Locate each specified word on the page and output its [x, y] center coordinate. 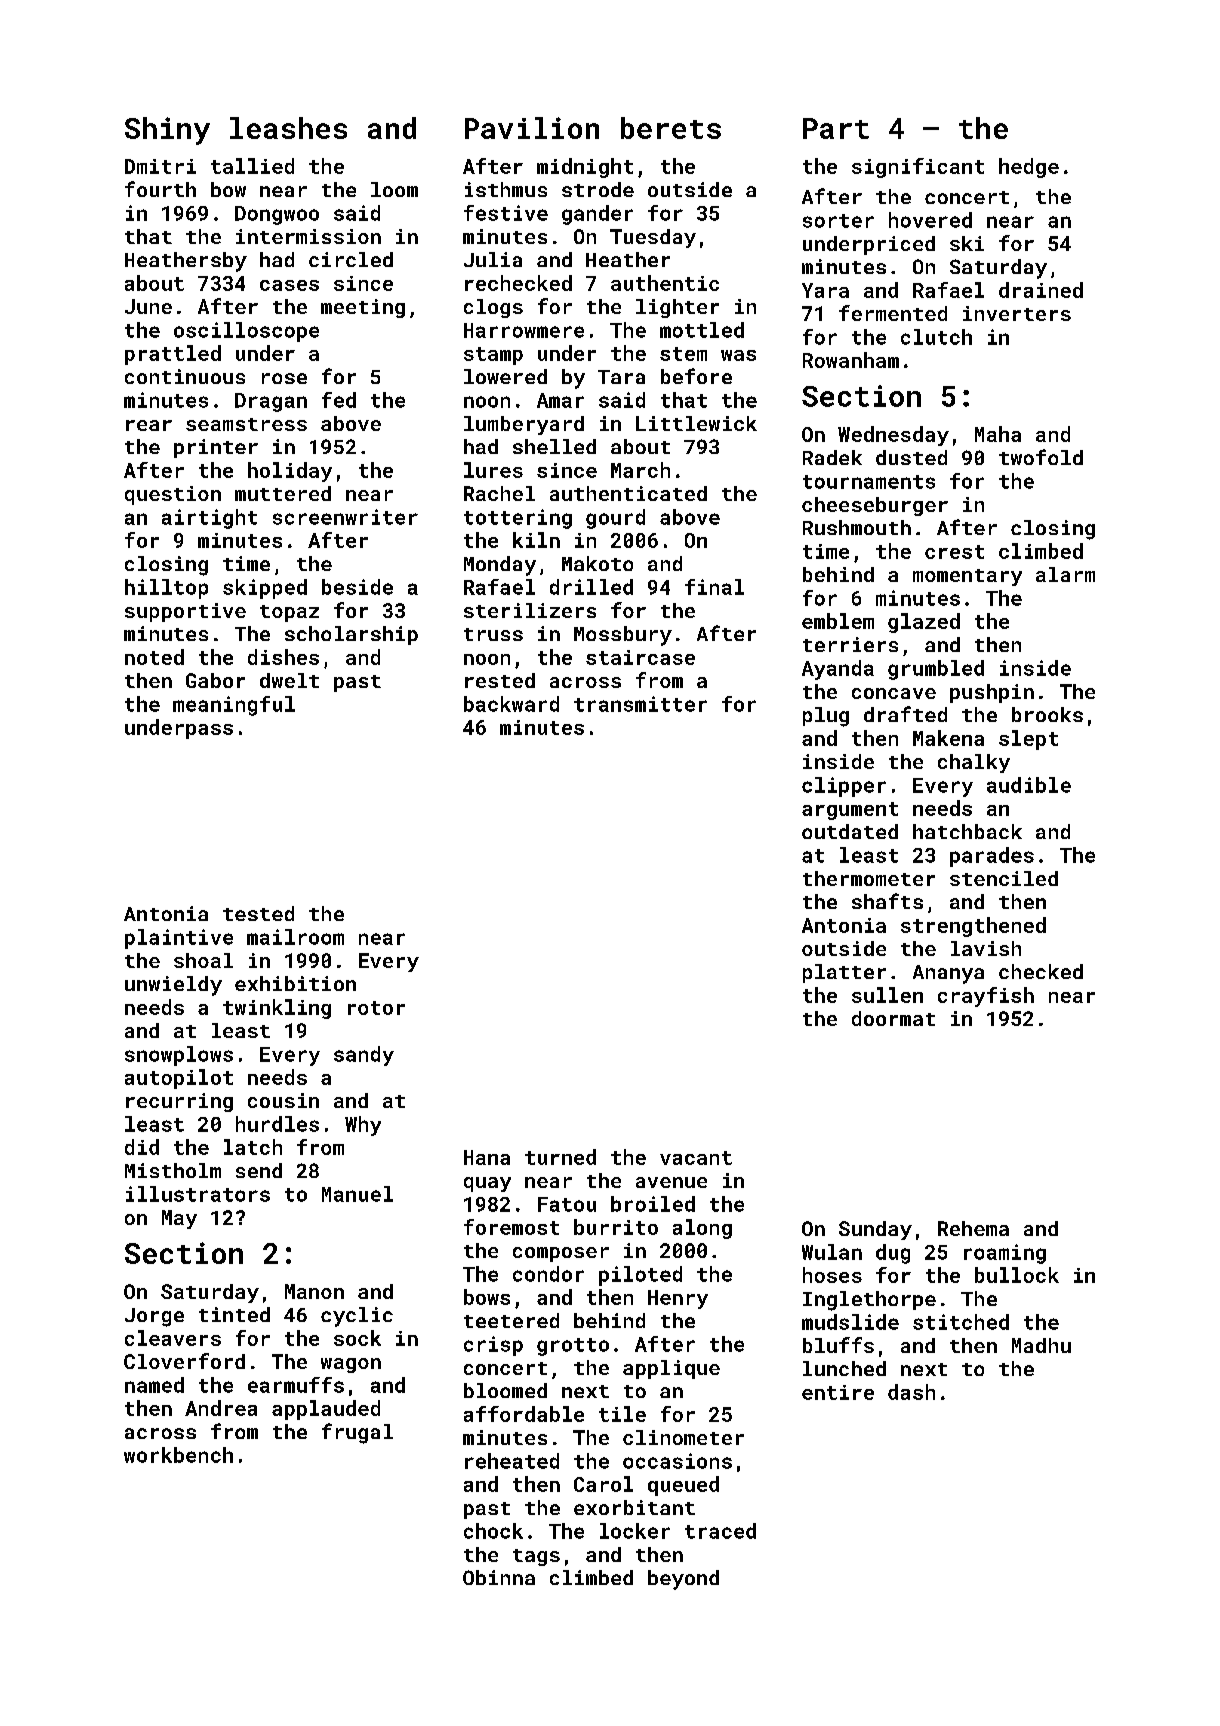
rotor [376, 1008]
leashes [288, 128]
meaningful [234, 706]
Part [836, 128]
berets [671, 128]
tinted [234, 1314]
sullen [887, 995]
